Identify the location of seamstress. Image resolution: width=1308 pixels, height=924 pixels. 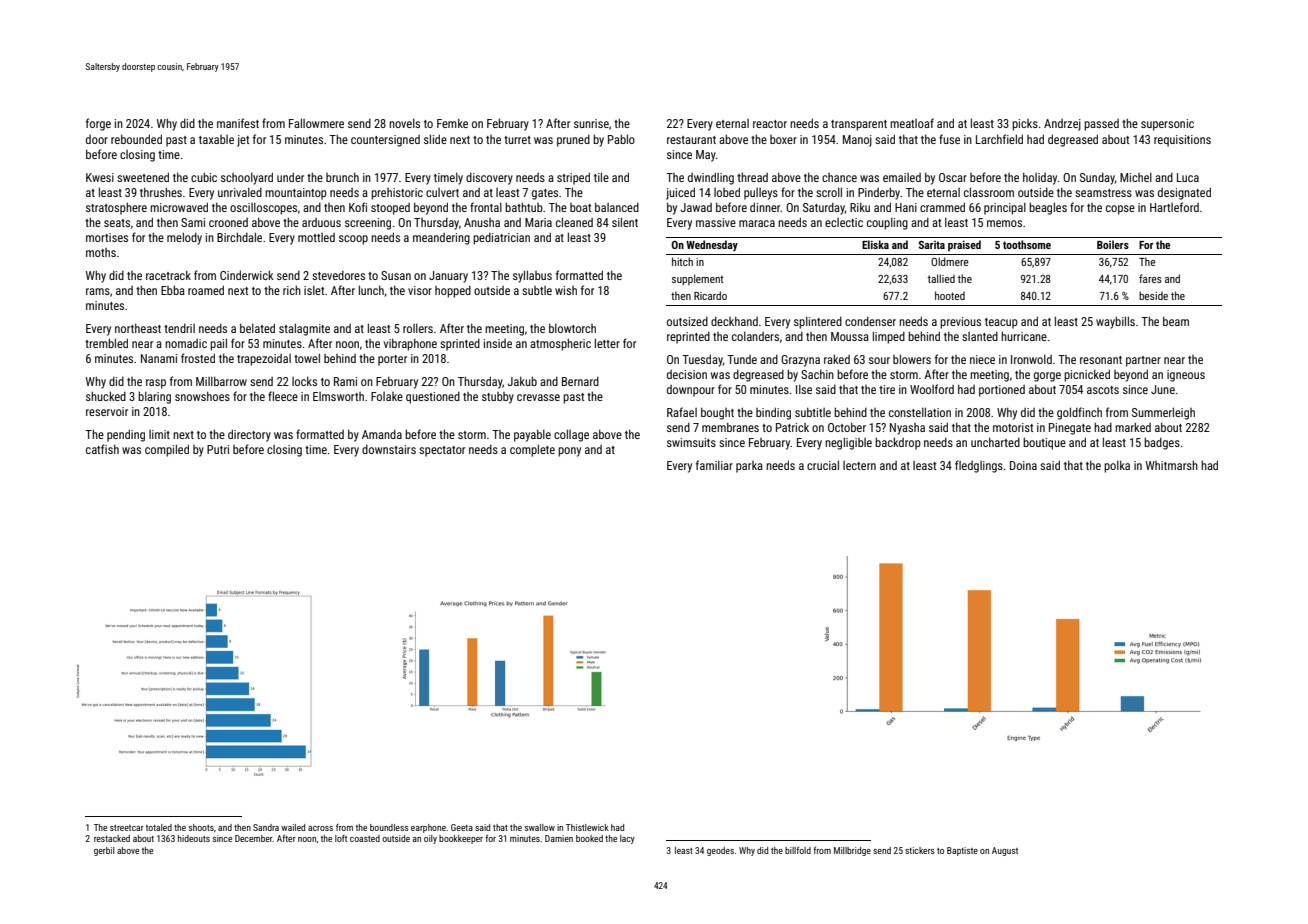
(1103, 193).
